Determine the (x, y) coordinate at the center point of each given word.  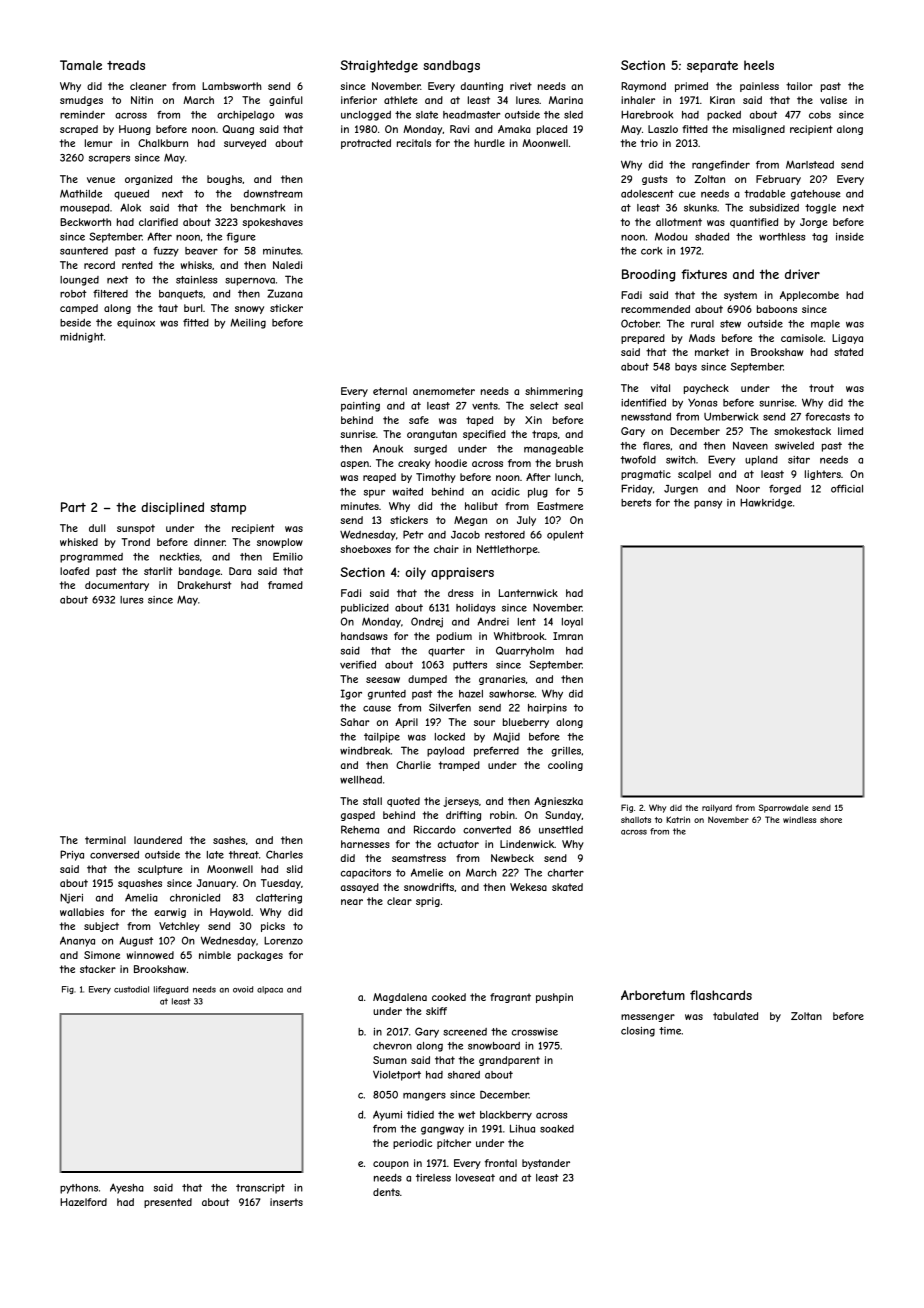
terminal (105, 840)
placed (552, 130)
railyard (717, 808)
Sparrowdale (784, 808)
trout (821, 388)
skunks (700, 208)
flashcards (721, 995)
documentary (117, 586)
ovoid (243, 989)
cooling (565, 766)
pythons (79, 1189)
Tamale (81, 65)
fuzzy (166, 251)
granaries (502, 680)
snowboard (494, 1046)
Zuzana (285, 293)
